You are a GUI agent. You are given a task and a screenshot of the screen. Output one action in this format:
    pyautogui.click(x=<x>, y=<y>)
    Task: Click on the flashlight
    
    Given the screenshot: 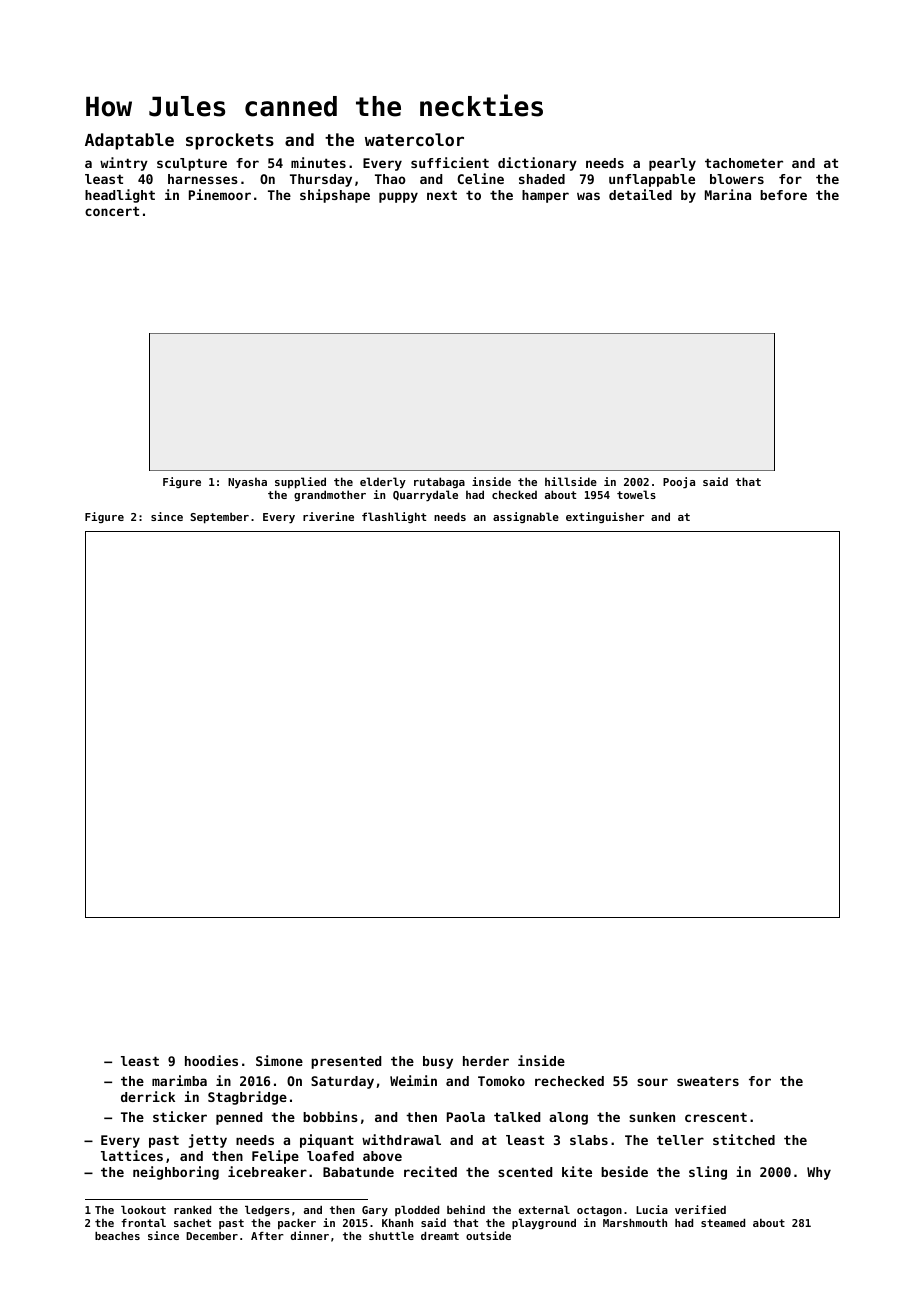 What is the action you would take?
    pyautogui.click(x=394, y=517)
